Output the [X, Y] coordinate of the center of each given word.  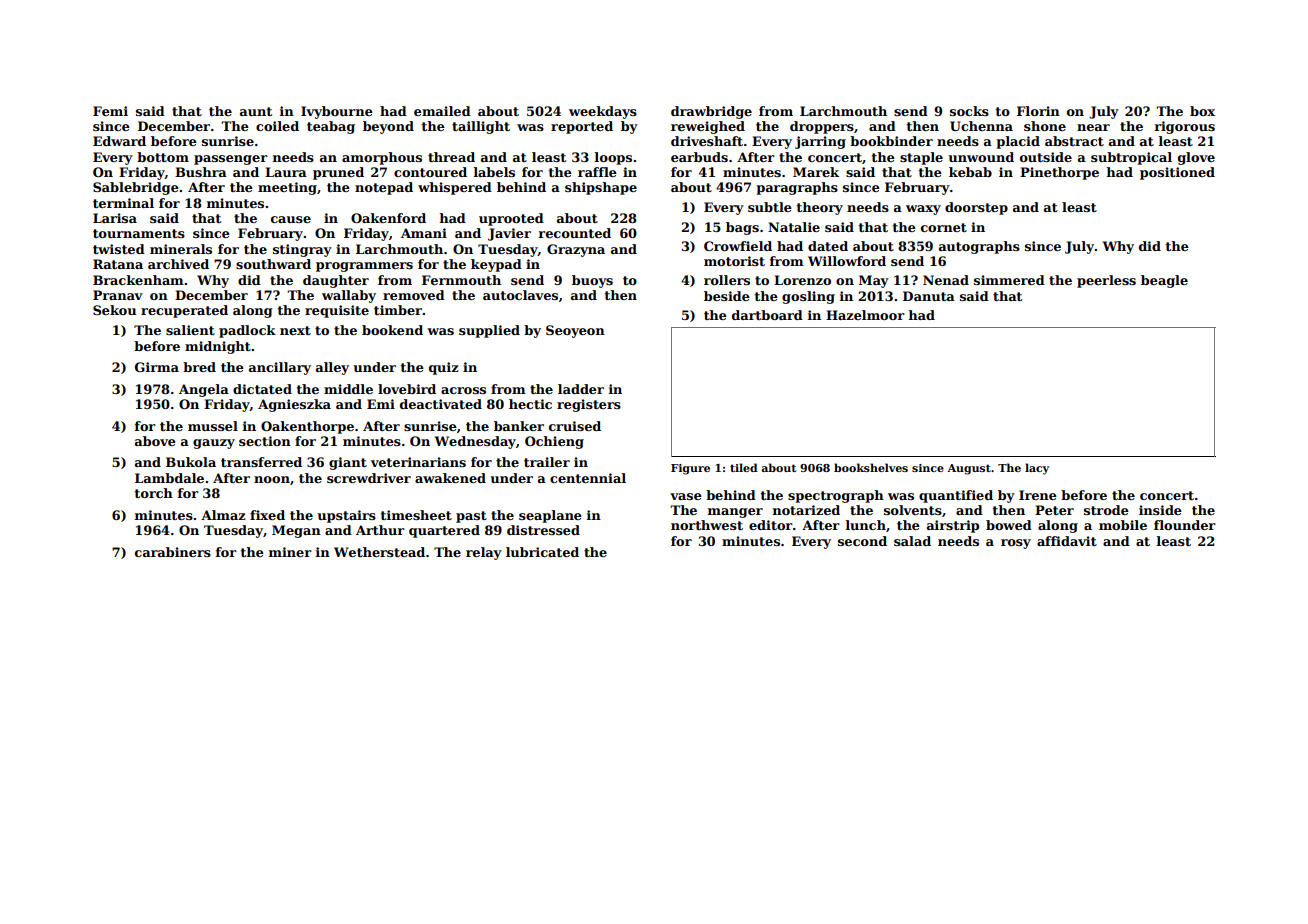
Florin [1038, 111]
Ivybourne [337, 112]
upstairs [346, 516]
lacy [1037, 469]
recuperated [184, 311]
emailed [442, 111]
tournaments [139, 233]
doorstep [976, 208]
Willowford [847, 261]
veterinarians [418, 462]
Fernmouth [461, 280]
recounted [575, 233]
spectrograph [836, 496]
